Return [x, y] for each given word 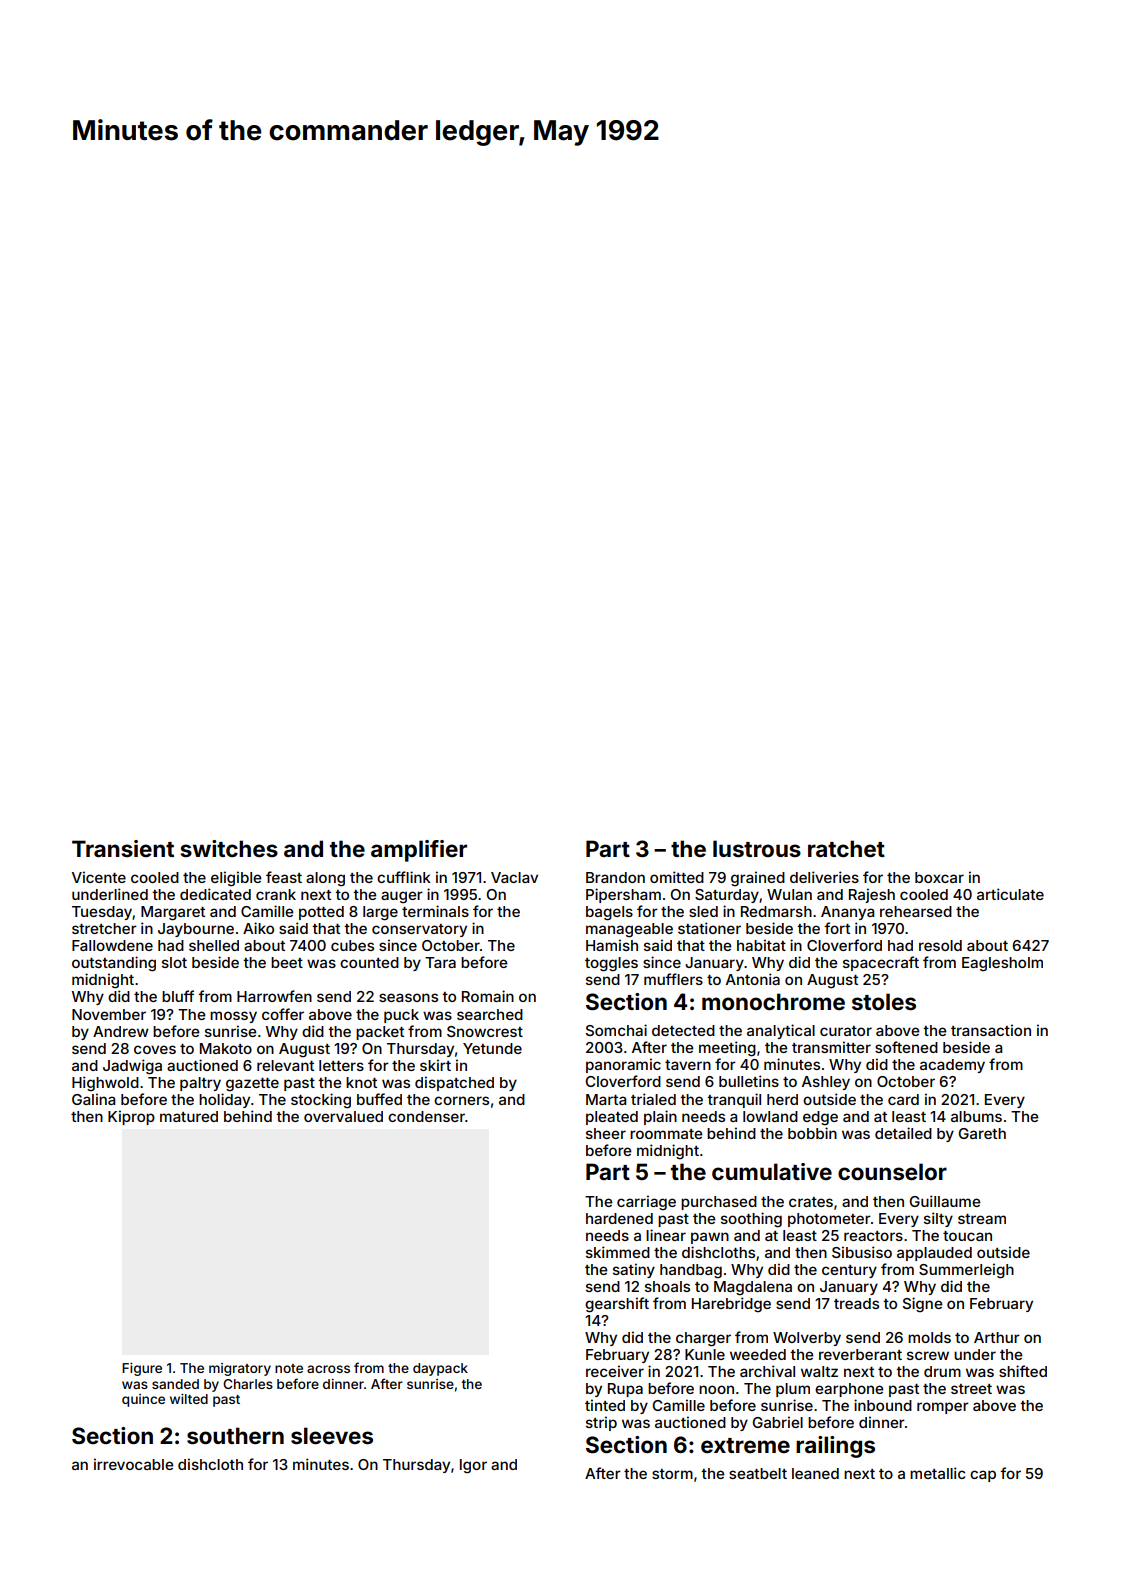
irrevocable [134, 1464]
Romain [488, 996]
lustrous [757, 848]
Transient [123, 848]
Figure [142, 1369]
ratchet [846, 848]
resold [940, 945]
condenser [426, 1116]
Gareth [982, 1133]
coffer [283, 1014]
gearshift [617, 1305]
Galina [93, 1099]
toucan [967, 1236]
